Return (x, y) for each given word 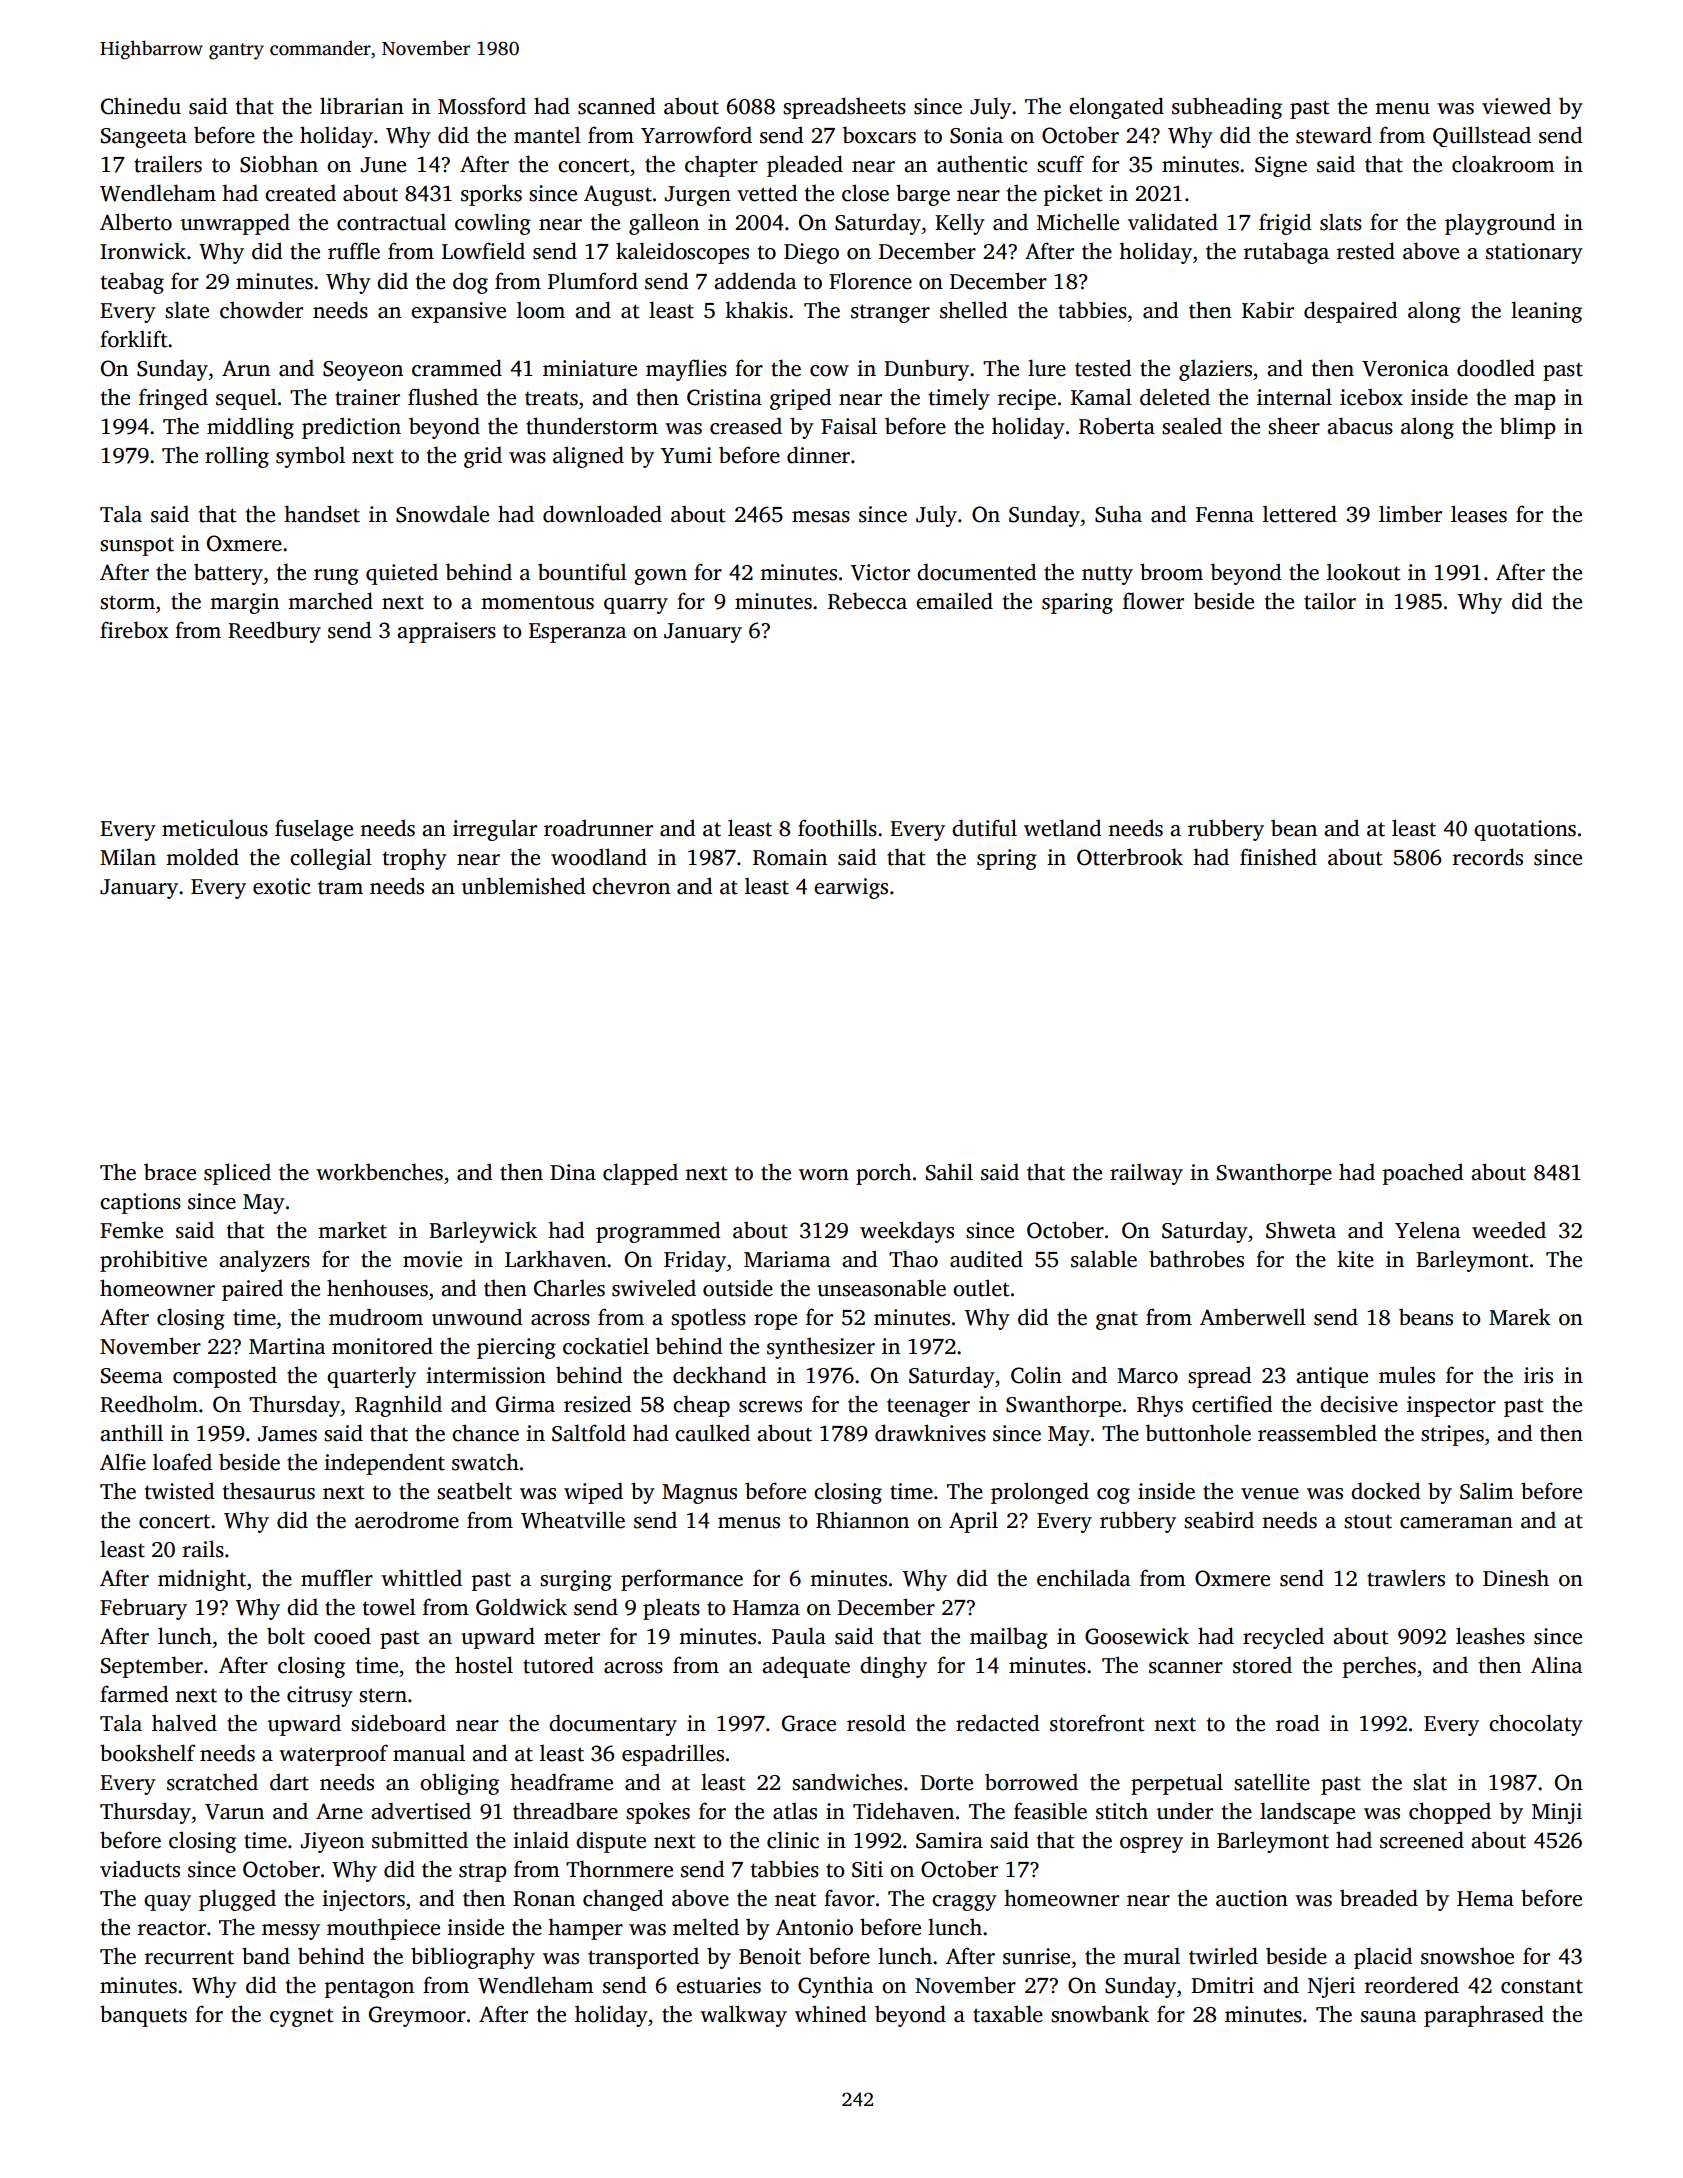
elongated (1116, 108)
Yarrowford (696, 135)
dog (470, 283)
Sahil (949, 1172)
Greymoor (417, 2016)
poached (1423, 1174)
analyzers (264, 1261)
